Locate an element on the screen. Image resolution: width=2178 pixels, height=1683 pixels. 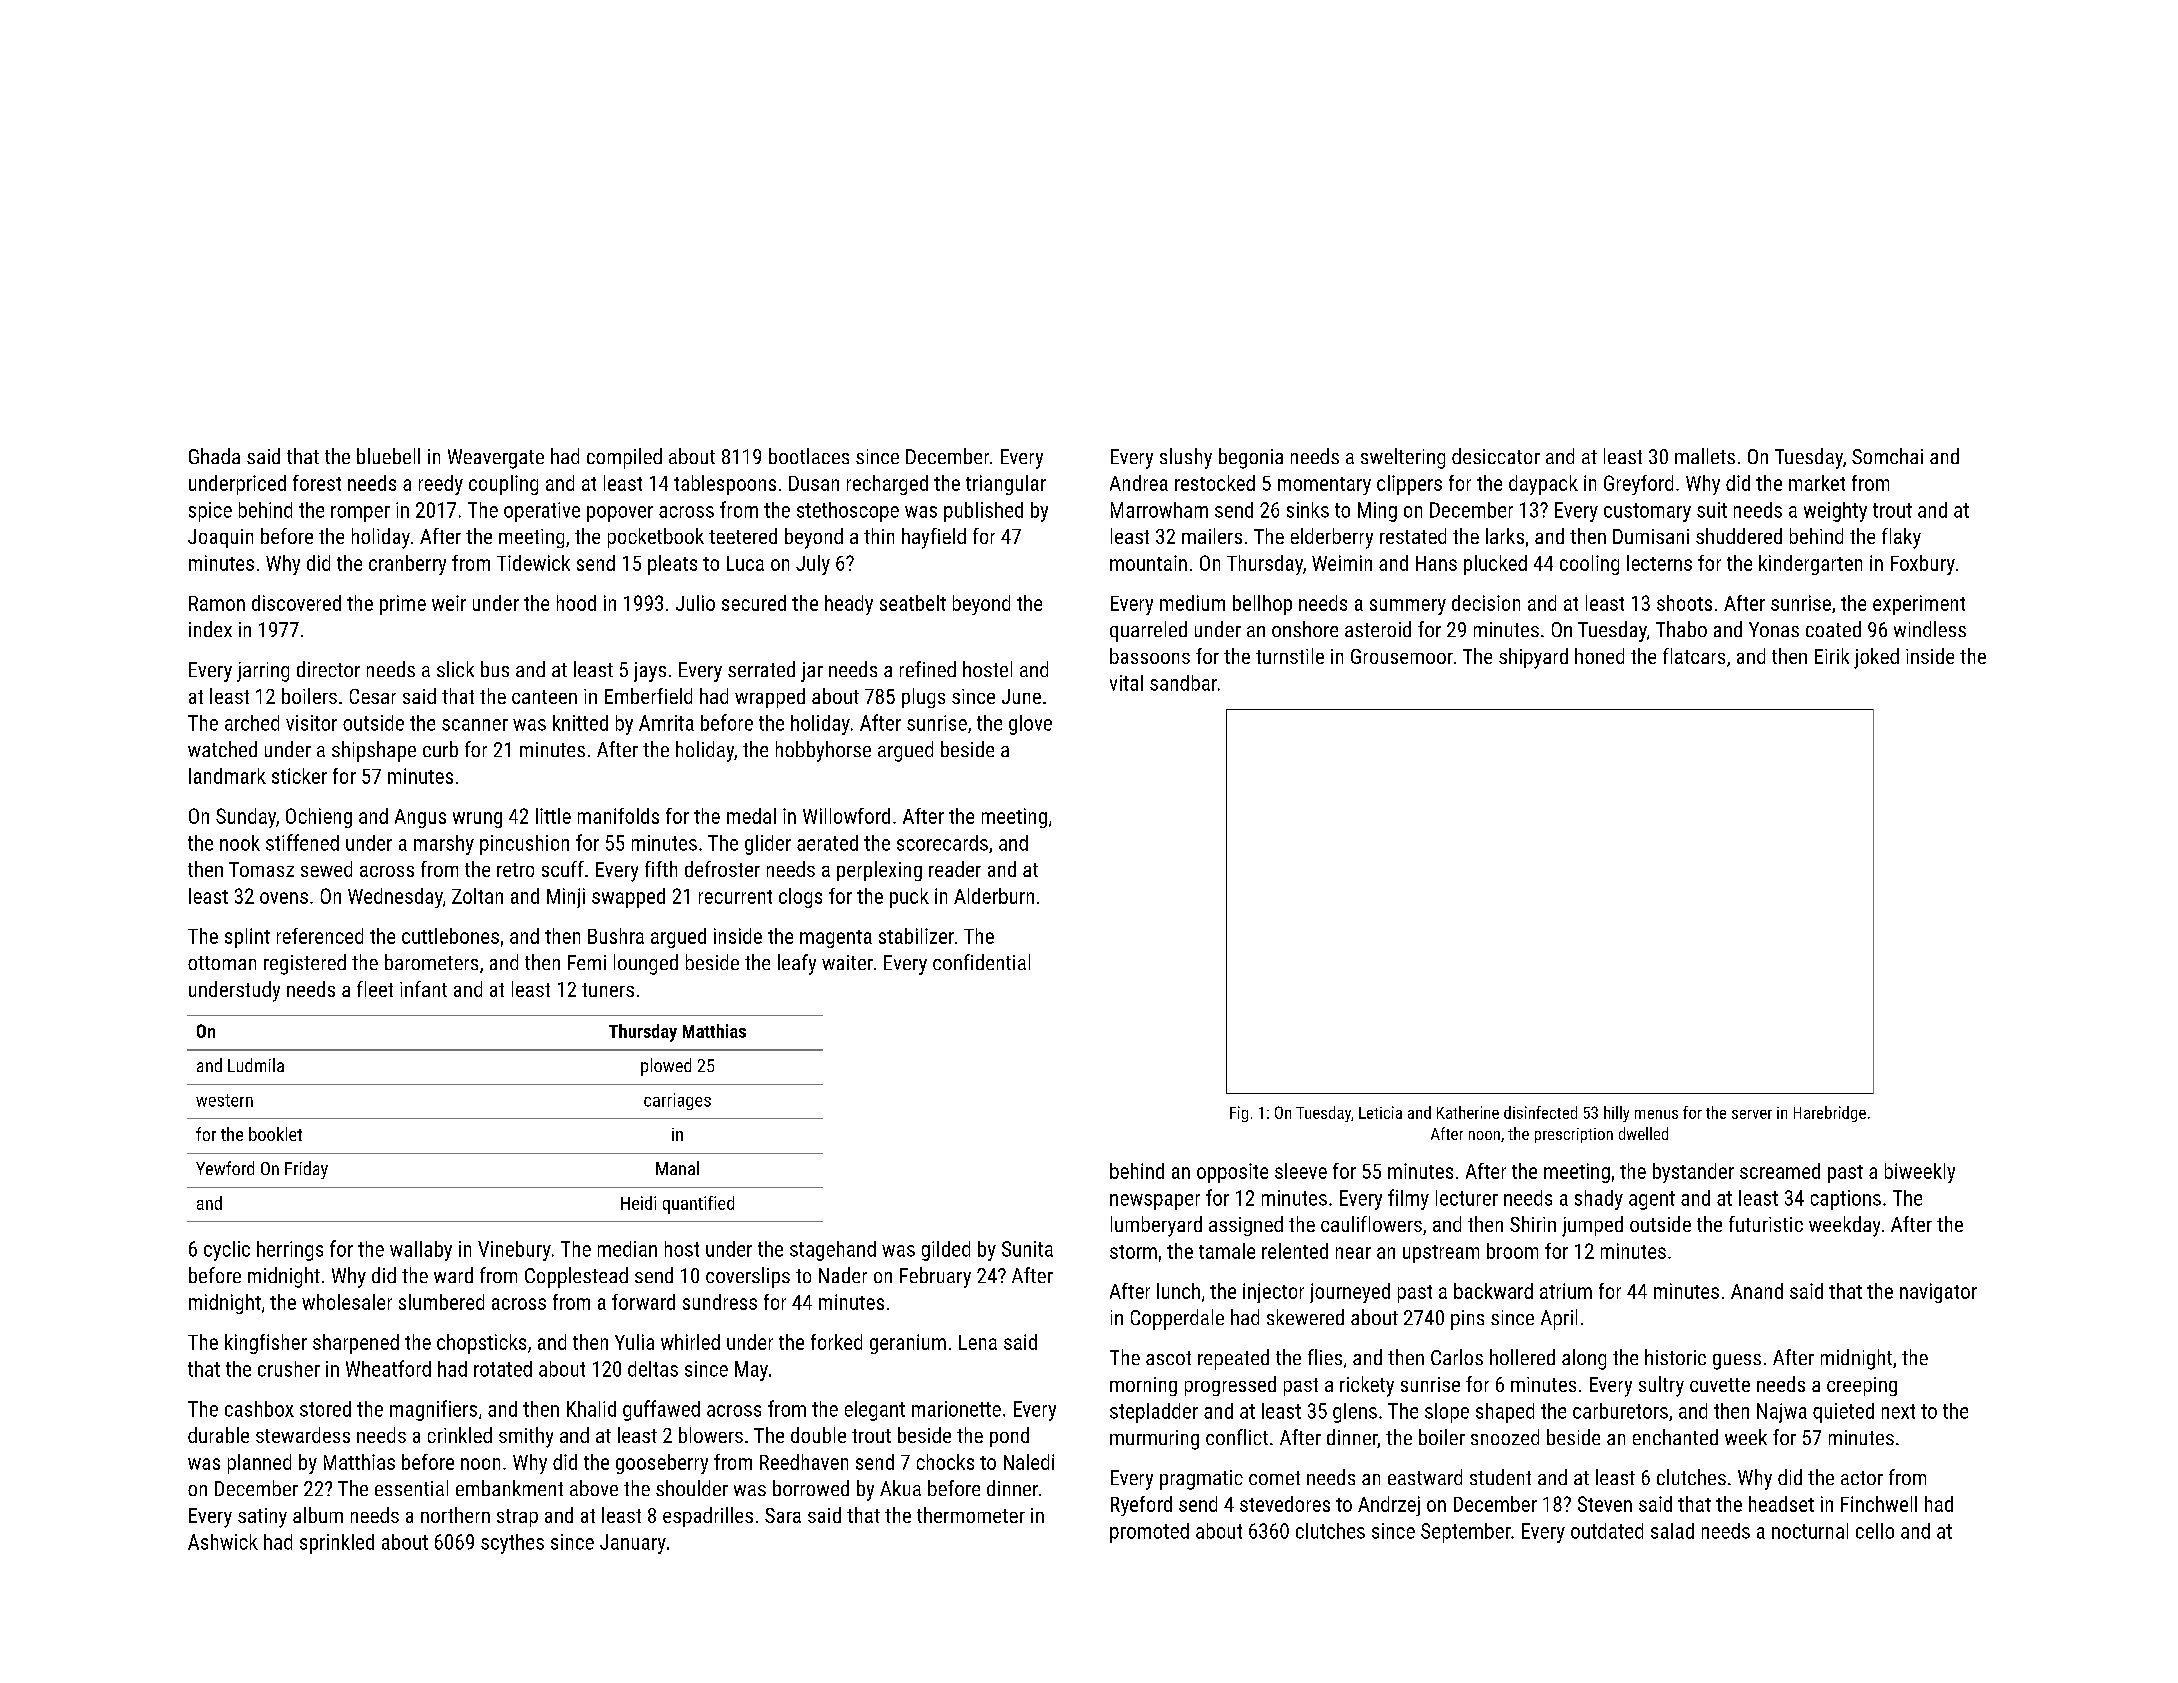
crinkled is located at coordinates (460, 1435).
